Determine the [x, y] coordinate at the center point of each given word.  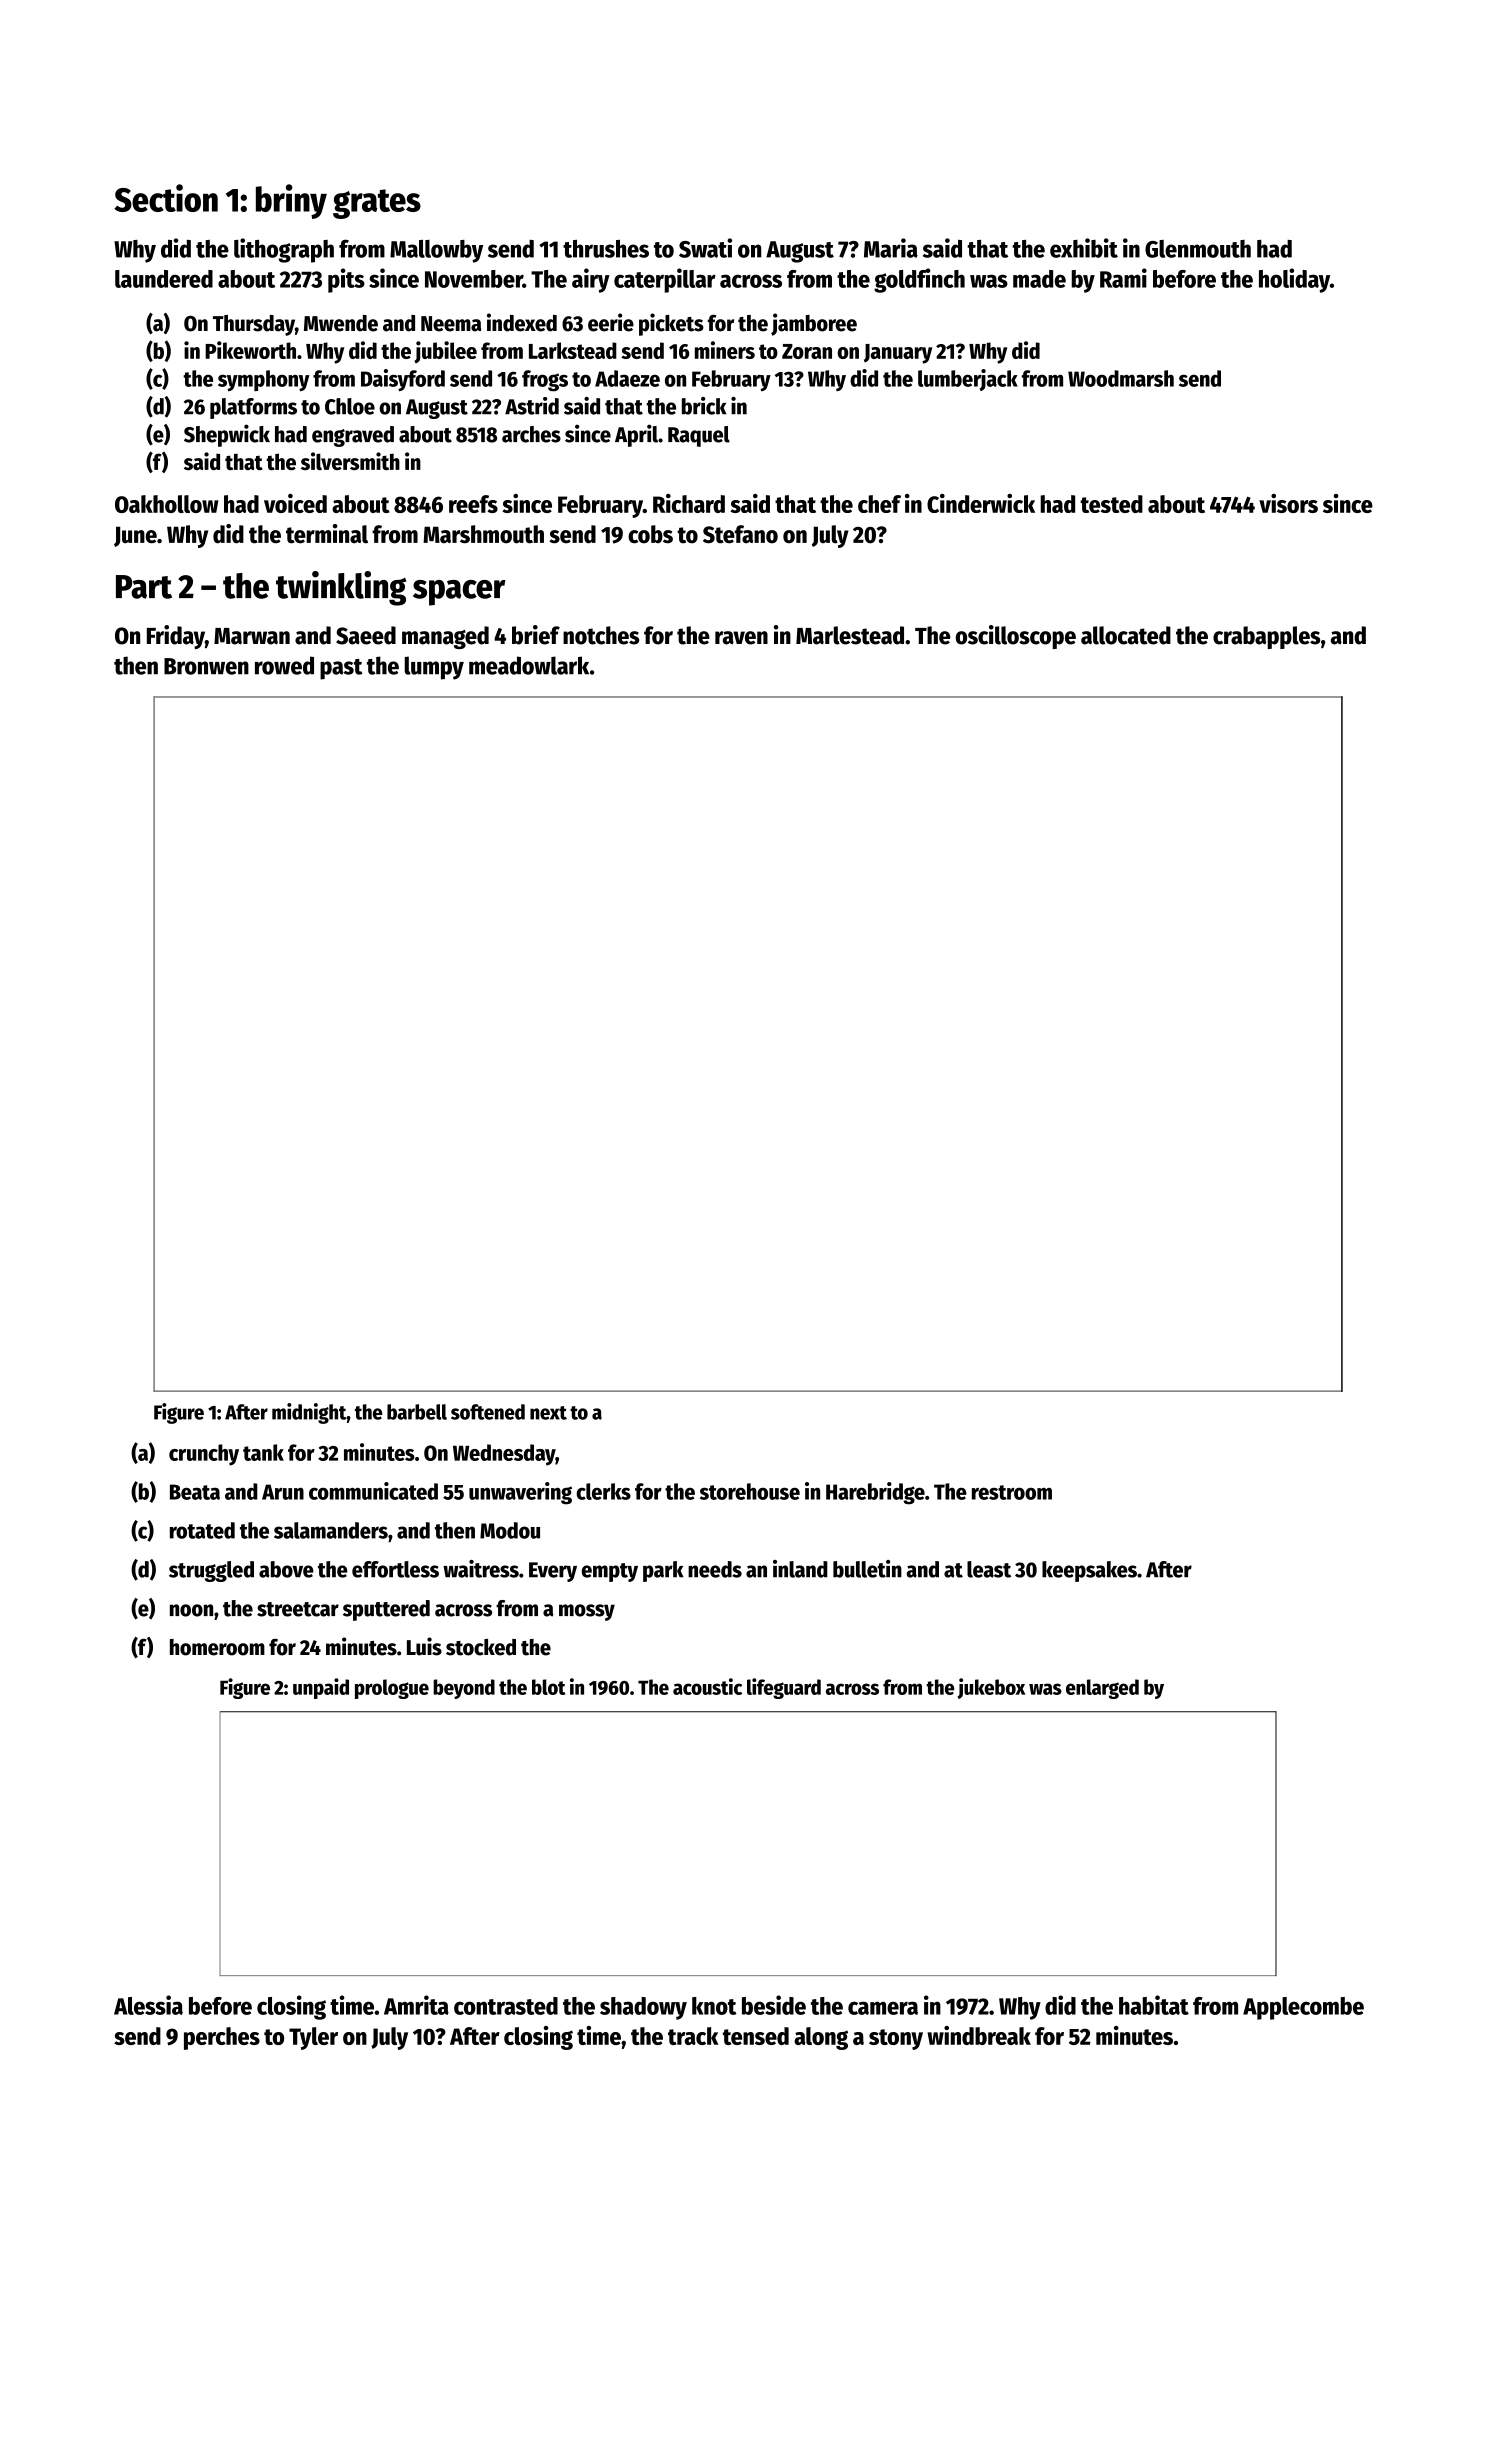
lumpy [434, 668]
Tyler [313, 2038]
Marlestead [850, 635]
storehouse [750, 1491]
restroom [1012, 1492]
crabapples [1266, 637]
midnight [309, 1413]
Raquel [699, 436]
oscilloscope [1016, 637]
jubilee [445, 352]
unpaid [321, 1688]
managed [445, 637]
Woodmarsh [1121, 378]
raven [741, 638]
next [548, 1413]
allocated [1126, 635]
